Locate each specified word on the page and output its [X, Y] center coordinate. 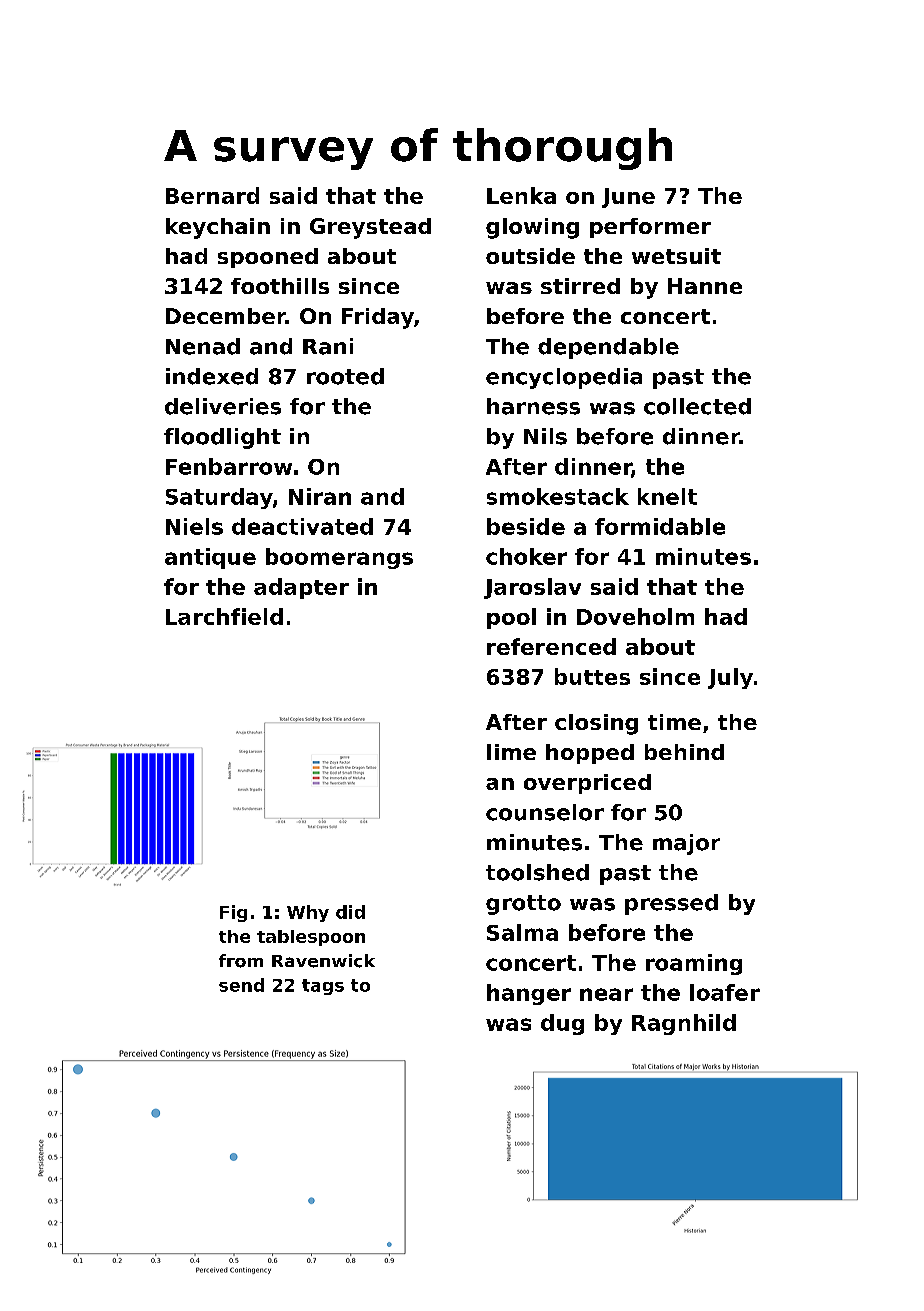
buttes [592, 676]
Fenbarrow [229, 466]
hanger [529, 994]
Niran [320, 496]
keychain [218, 228]
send [241, 985]
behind [684, 752]
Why [308, 913]
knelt [667, 496]
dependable [608, 348]
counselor [545, 812]
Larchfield [224, 616]
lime [511, 752]
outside [530, 256]
